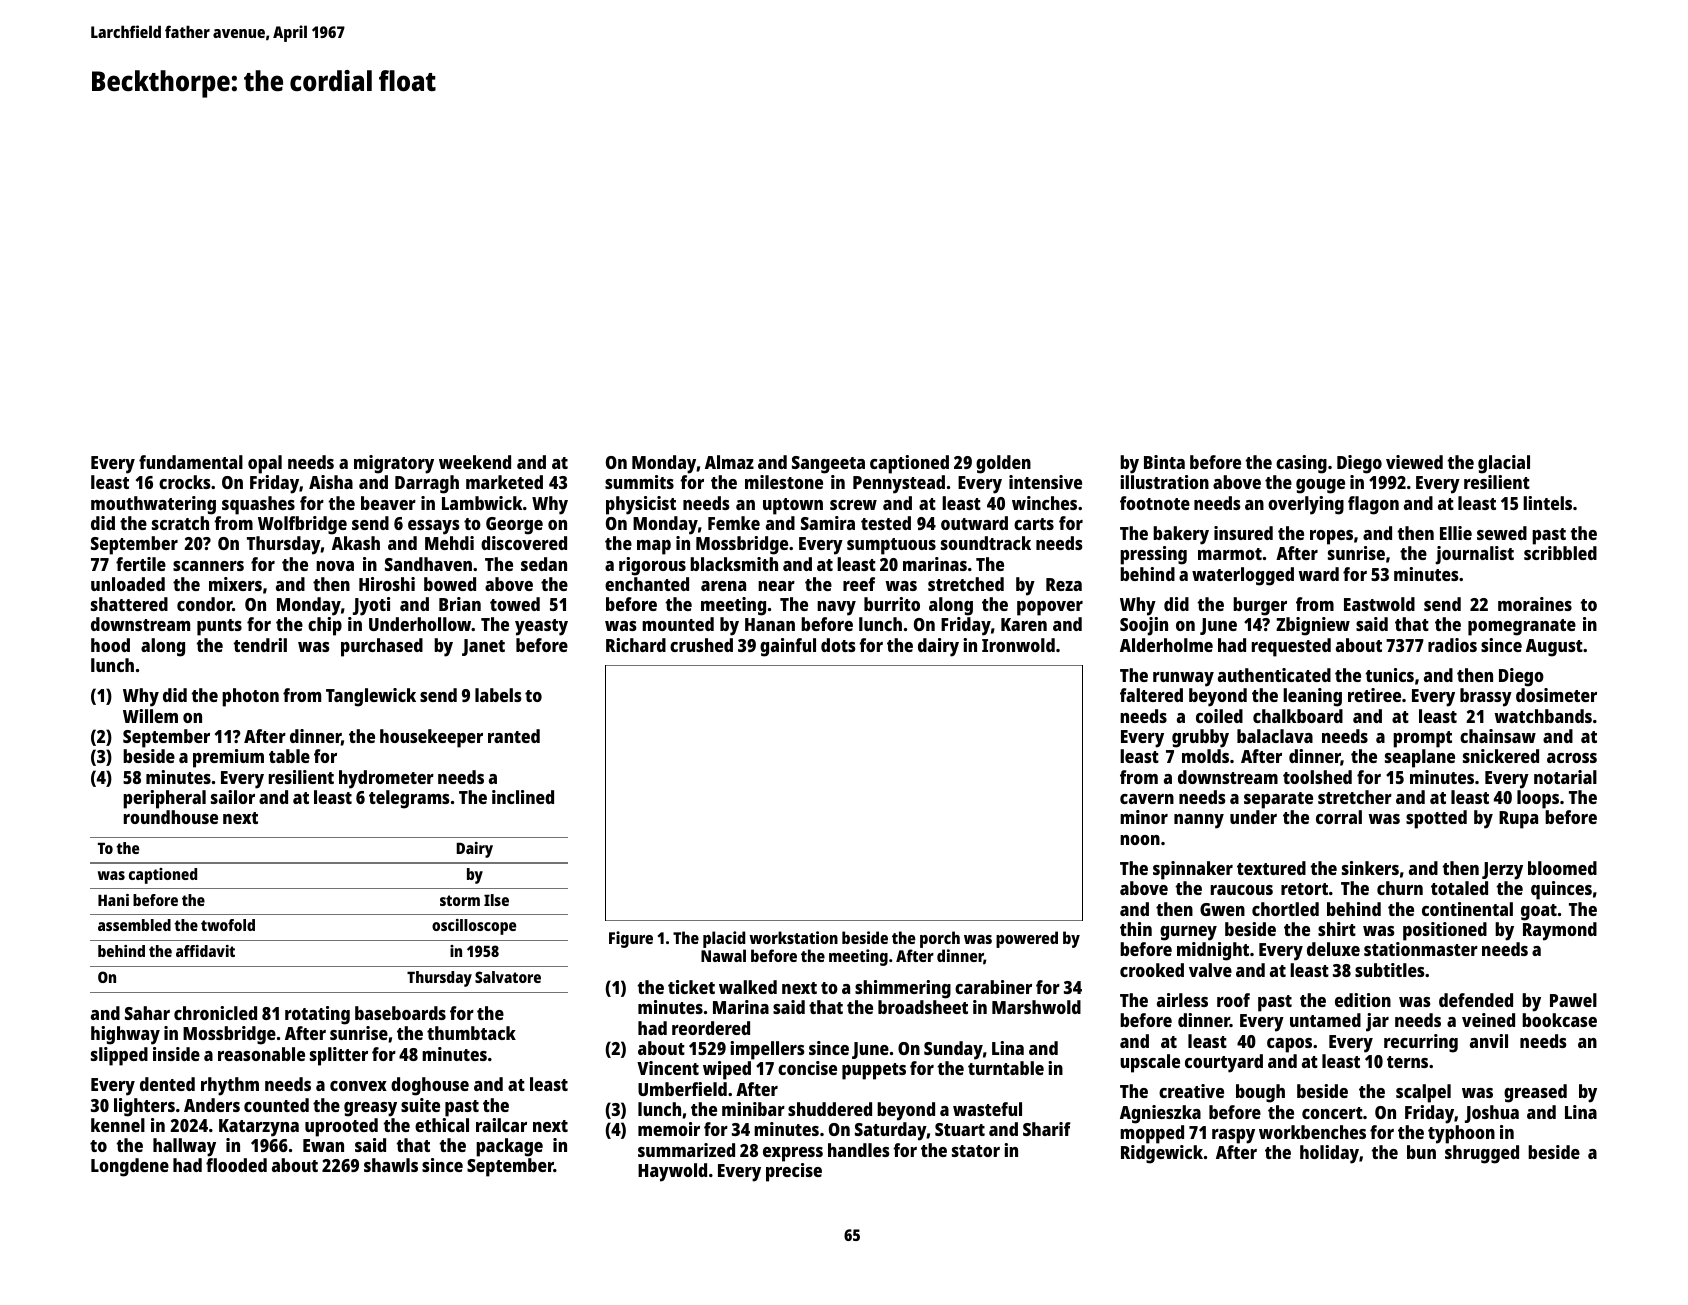 This page has width=1688, height=1305. I want to click on peripheral, so click(164, 799).
